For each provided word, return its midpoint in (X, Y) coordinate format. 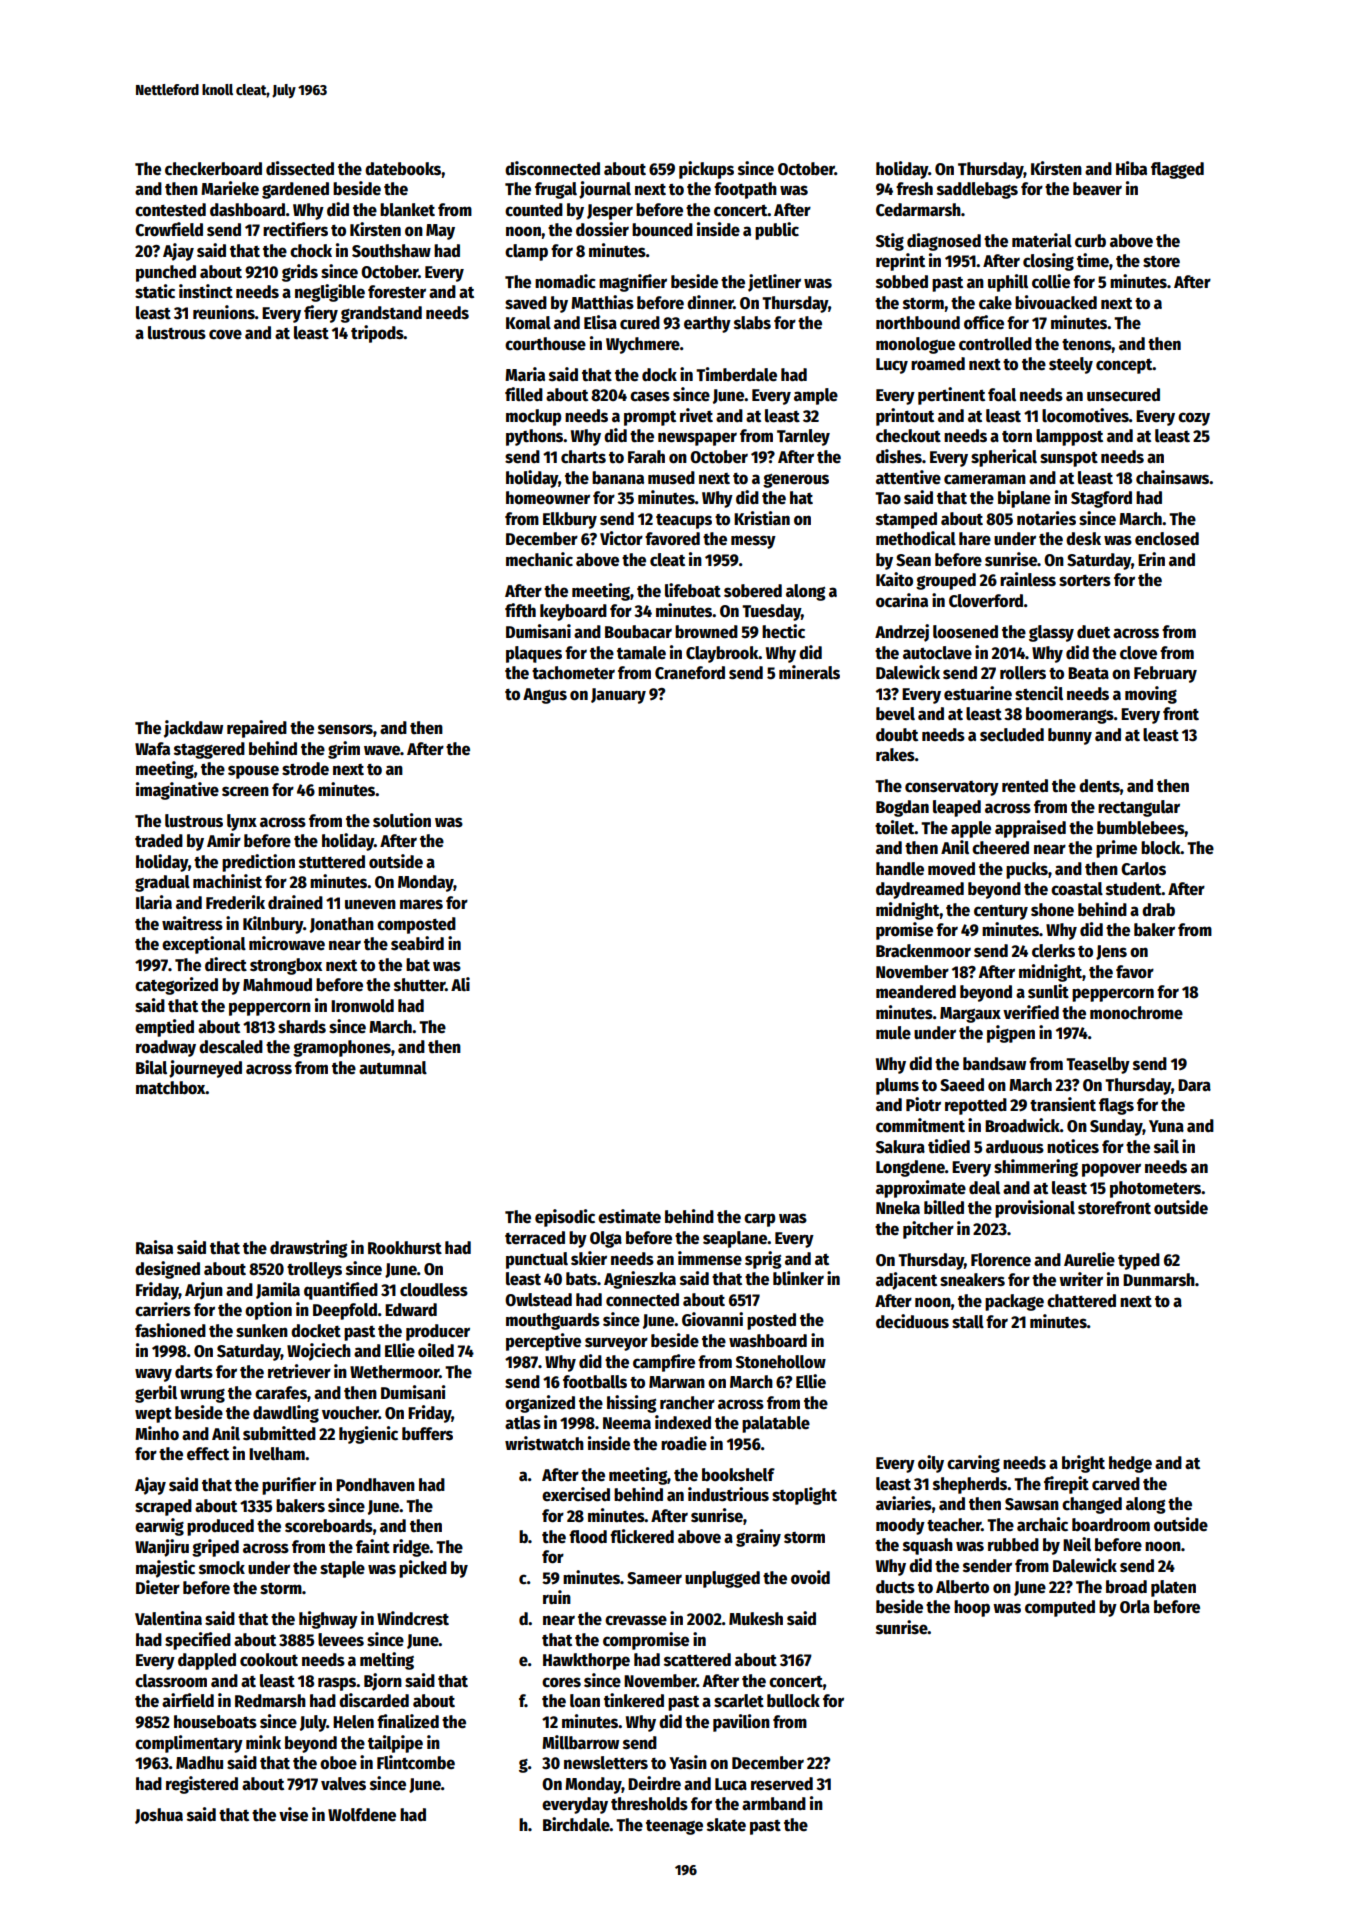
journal (605, 190)
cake (995, 303)
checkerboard (213, 169)
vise (293, 1814)
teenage (674, 1827)
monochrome (1136, 1013)
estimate (629, 1216)
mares (421, 904)
